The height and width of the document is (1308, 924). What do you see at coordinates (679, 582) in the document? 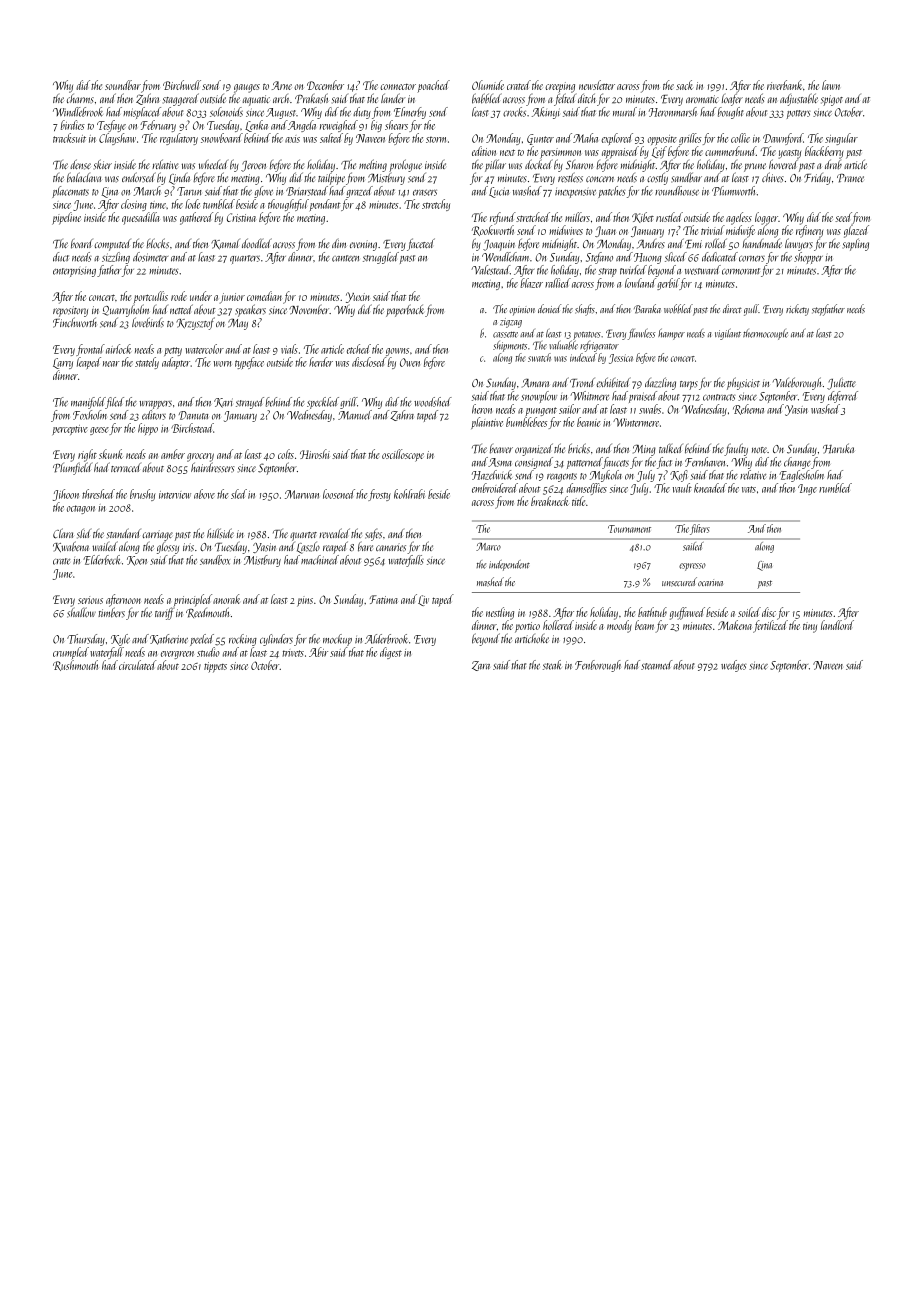
I see `unsecured` at bounding box center [679, 582].
